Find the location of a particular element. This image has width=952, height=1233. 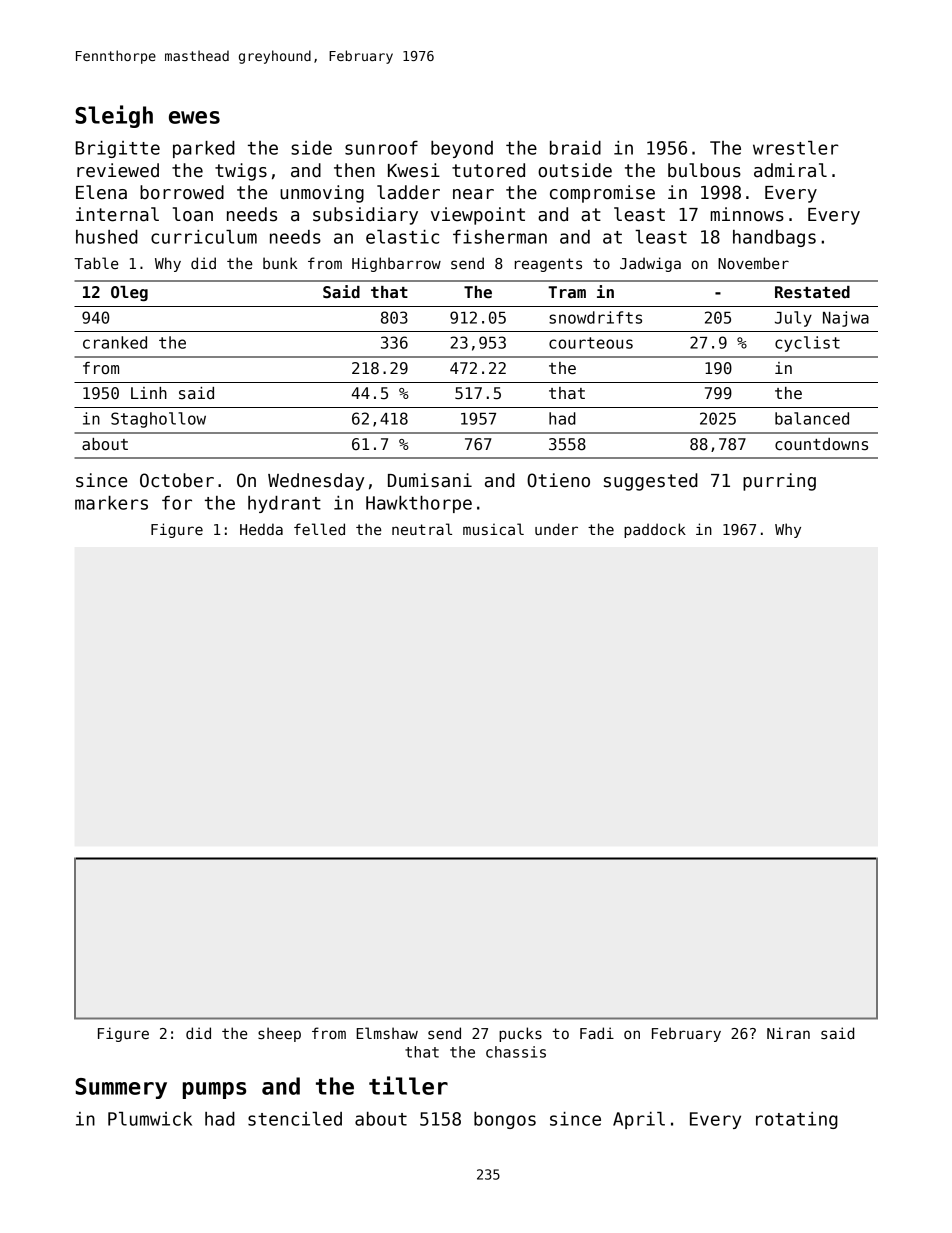

suggested is located at coordinates (651, 482).
